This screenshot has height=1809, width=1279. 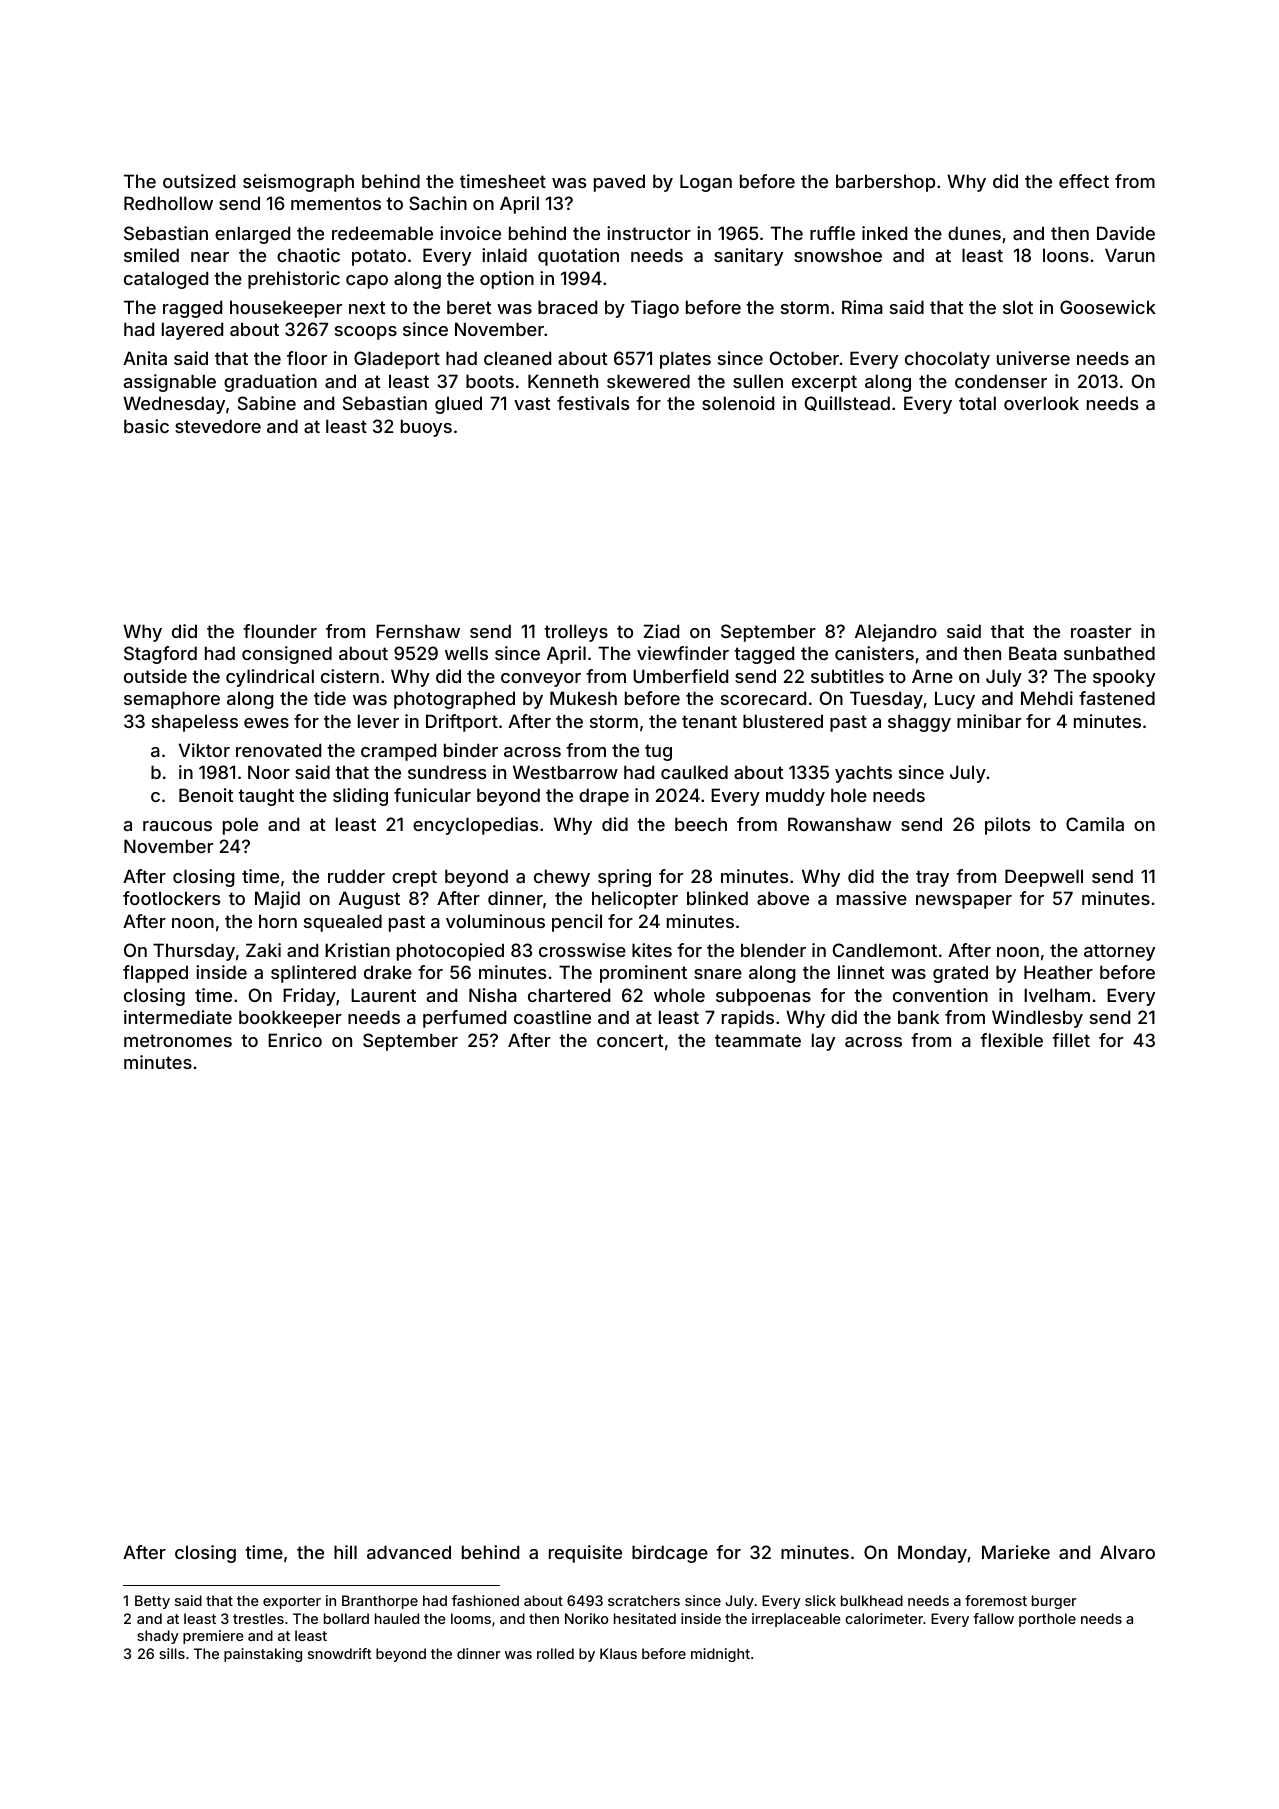 What do you see at coordinates (340, 1653) in the screenshot?
I see `snowdrift` at bounding box center [340, 1653].
